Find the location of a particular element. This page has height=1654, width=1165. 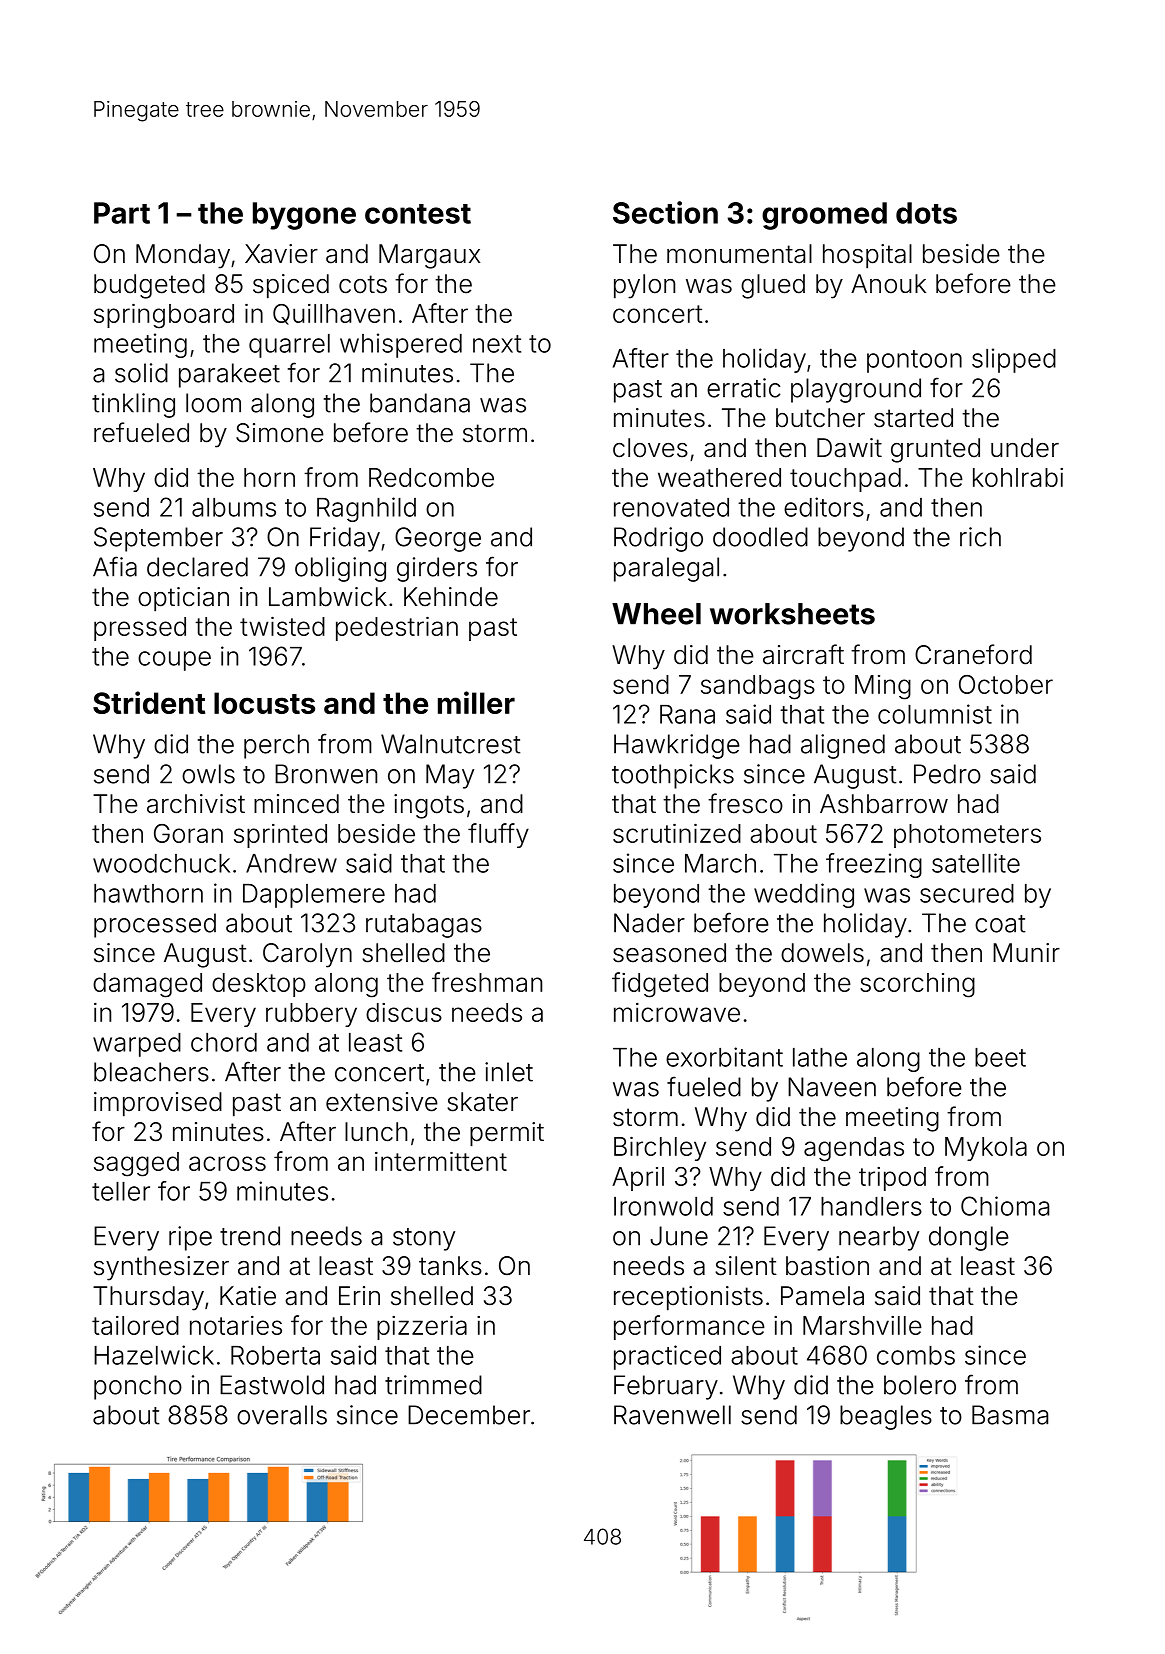

synthesizer is located at coordinates (161, 1268).
